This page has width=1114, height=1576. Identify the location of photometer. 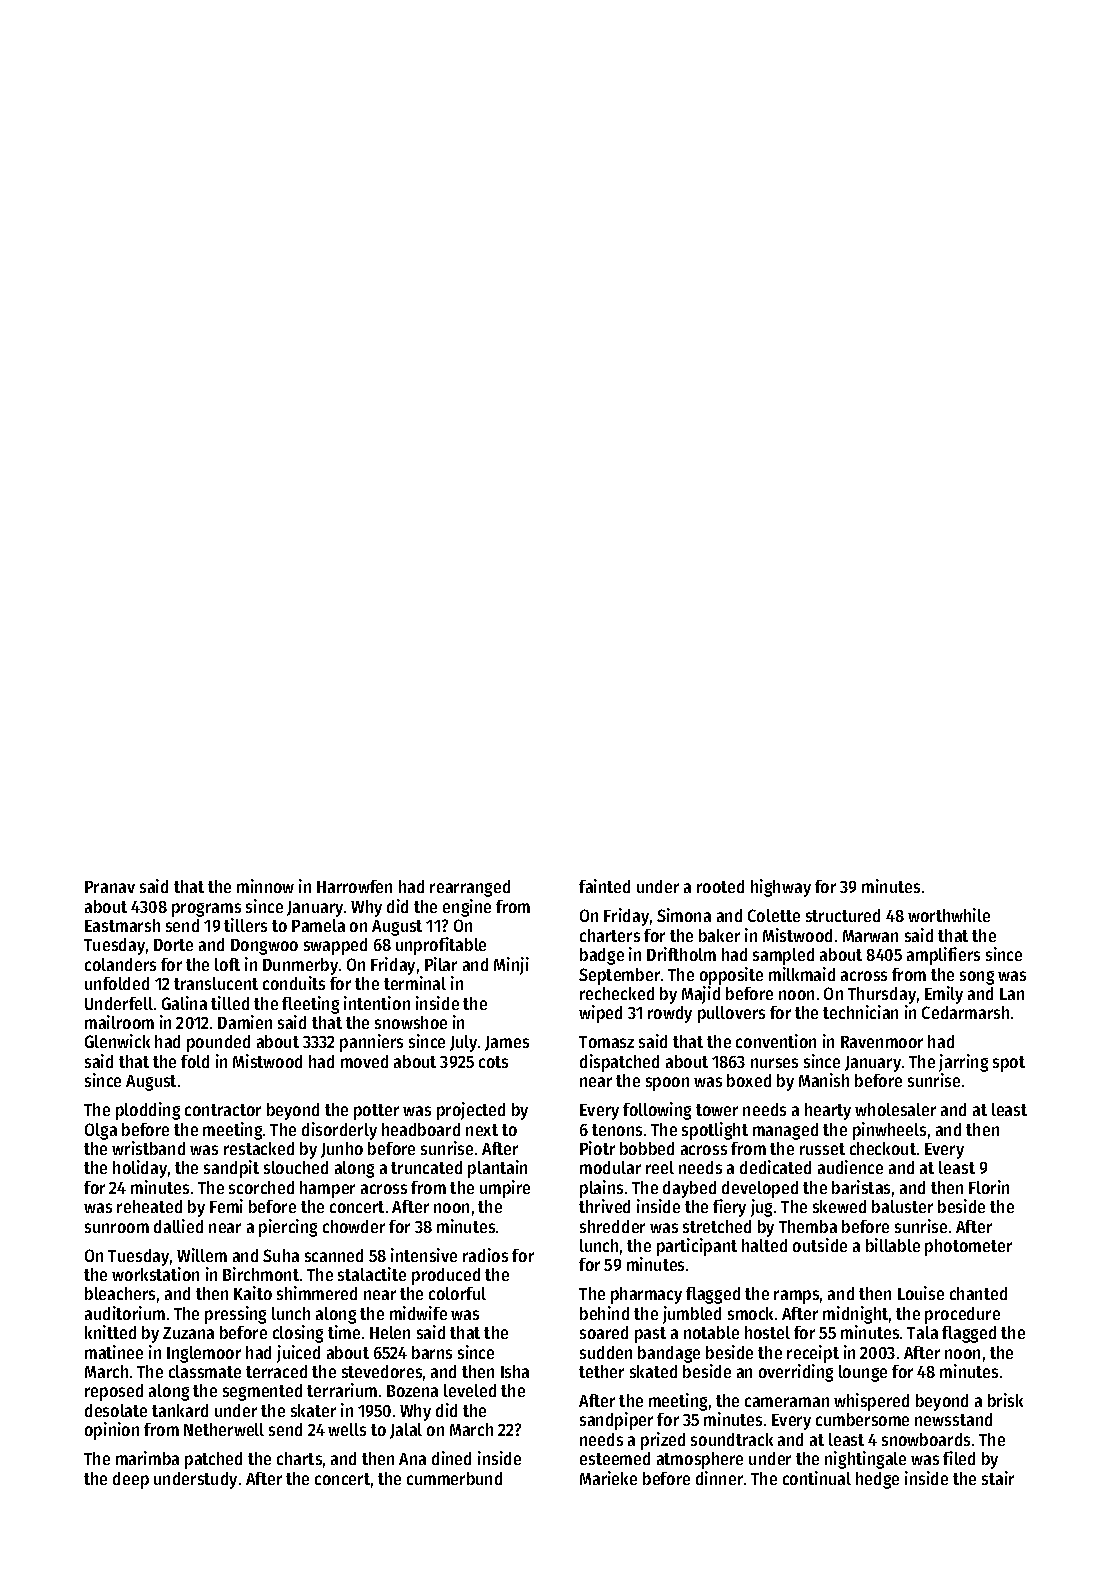
(968, 1247).
